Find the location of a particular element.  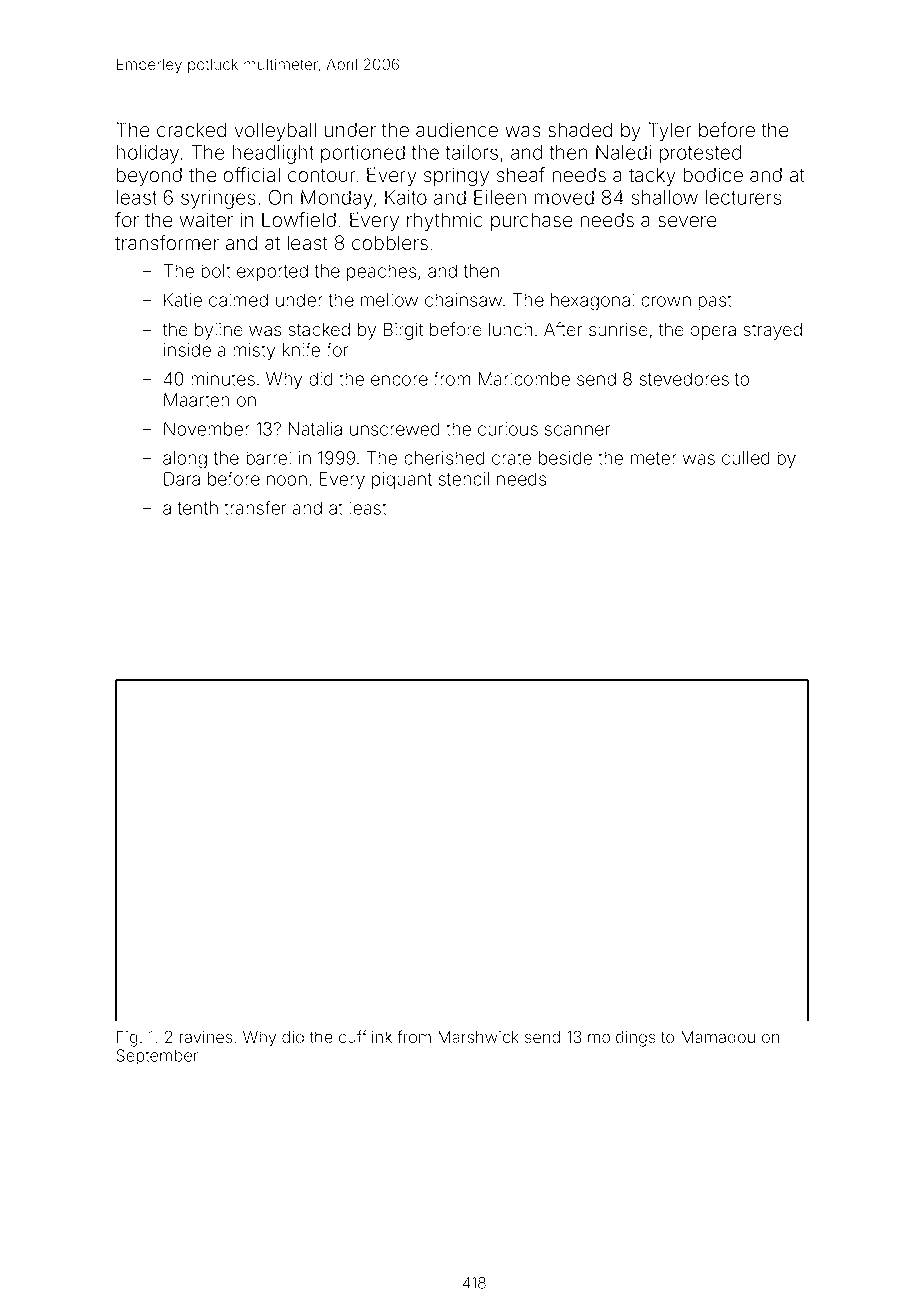

beside is located at coordinates (565, 458).
